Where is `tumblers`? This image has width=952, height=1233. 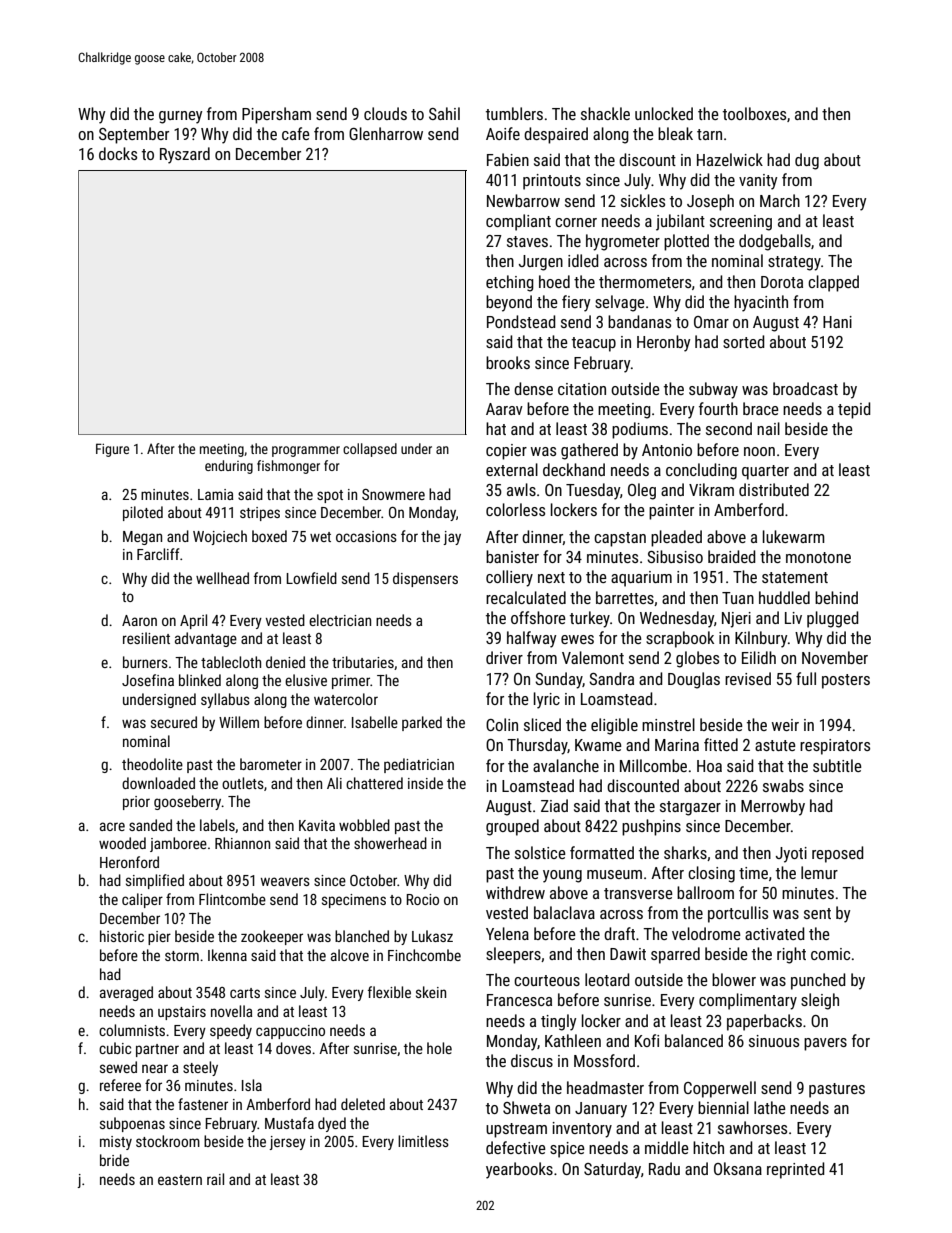
tumblers is located at coordinates (514, 113).
